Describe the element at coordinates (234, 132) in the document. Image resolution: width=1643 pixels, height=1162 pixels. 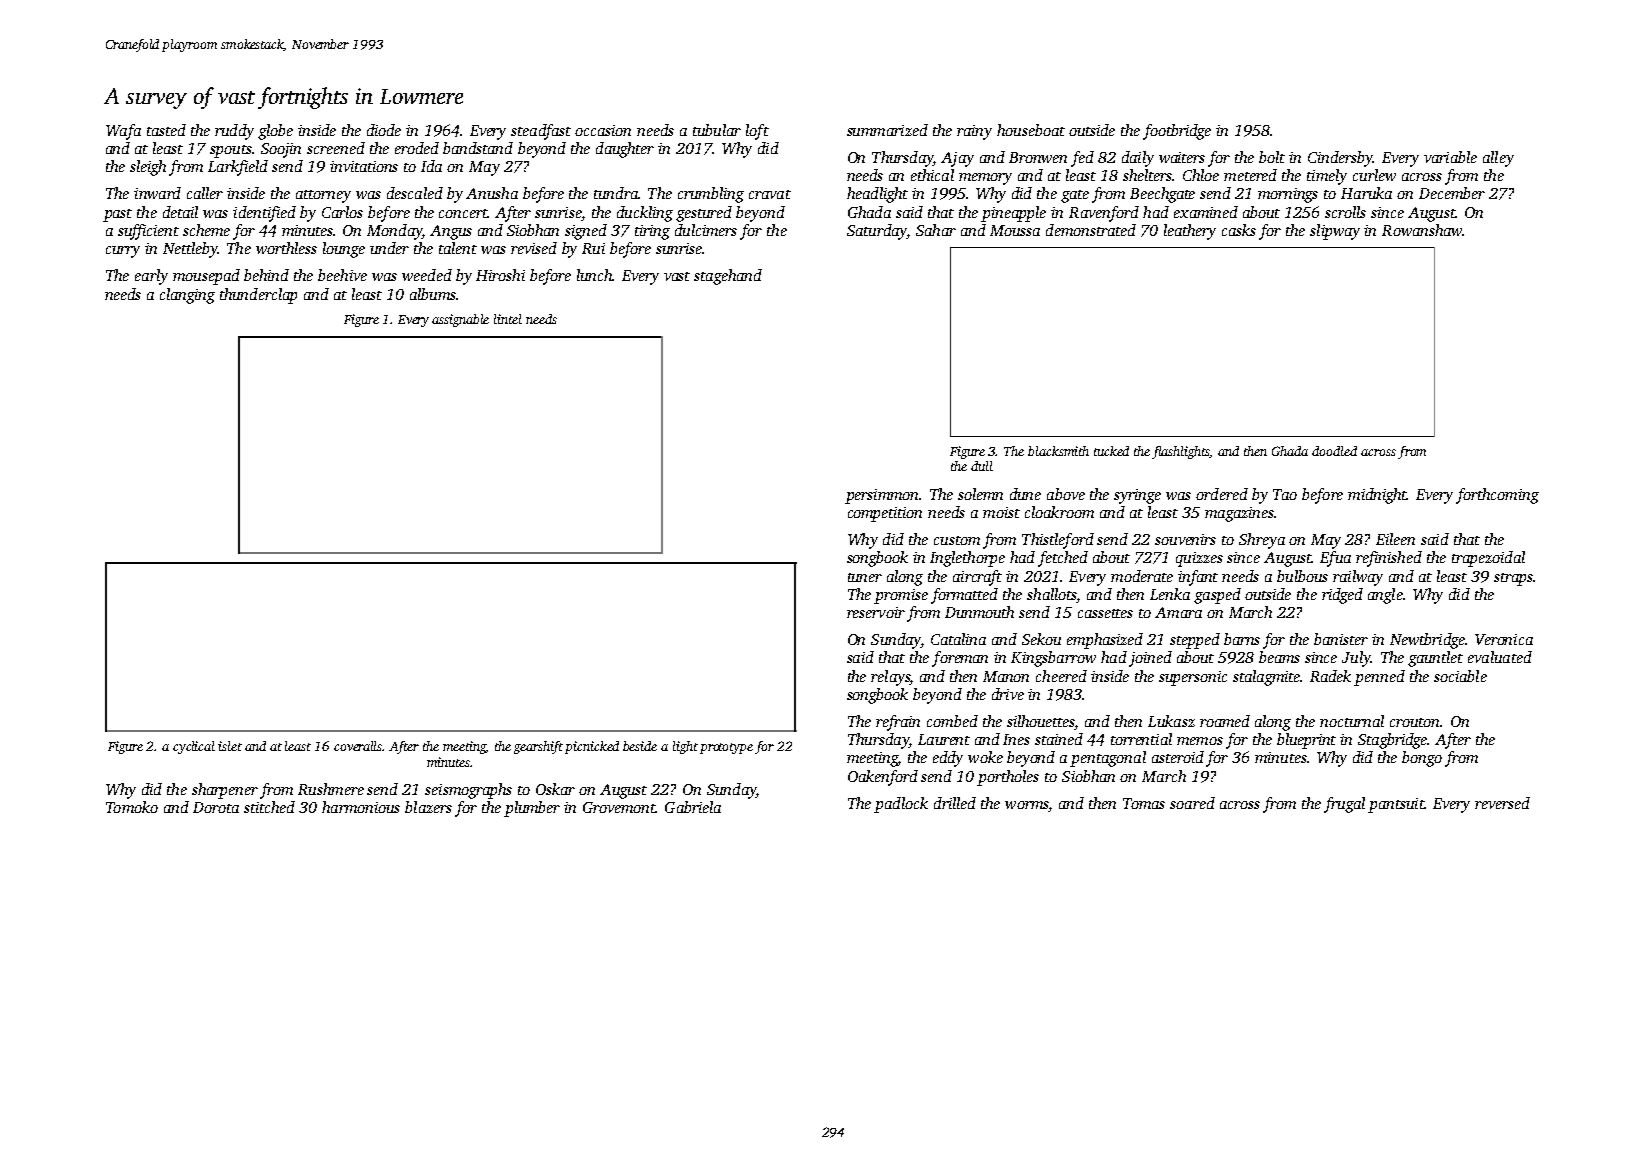
I see `ruddy` at that location.
